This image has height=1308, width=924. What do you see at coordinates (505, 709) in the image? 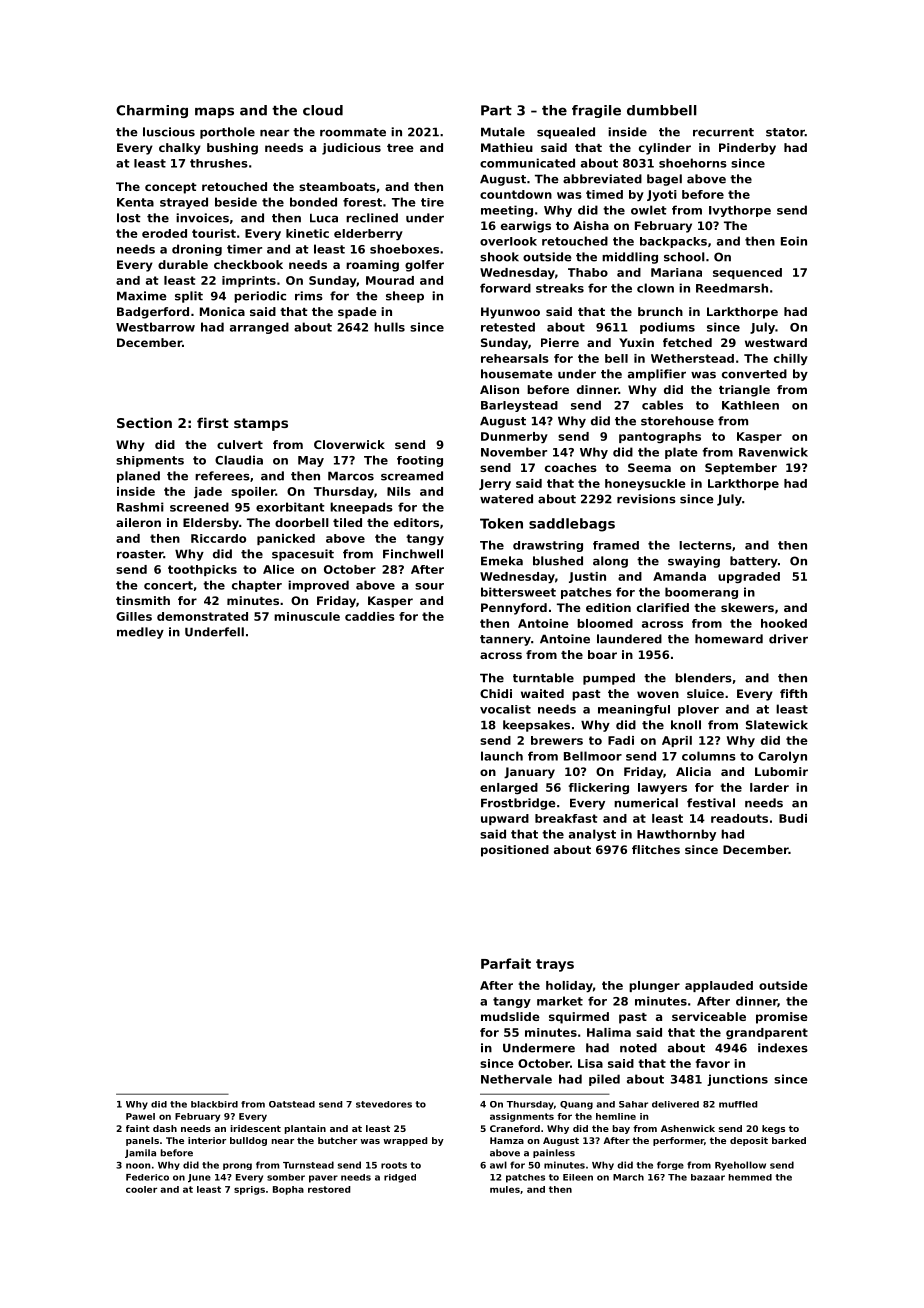
I see `vocalist` at bounding box center [505, 709].
